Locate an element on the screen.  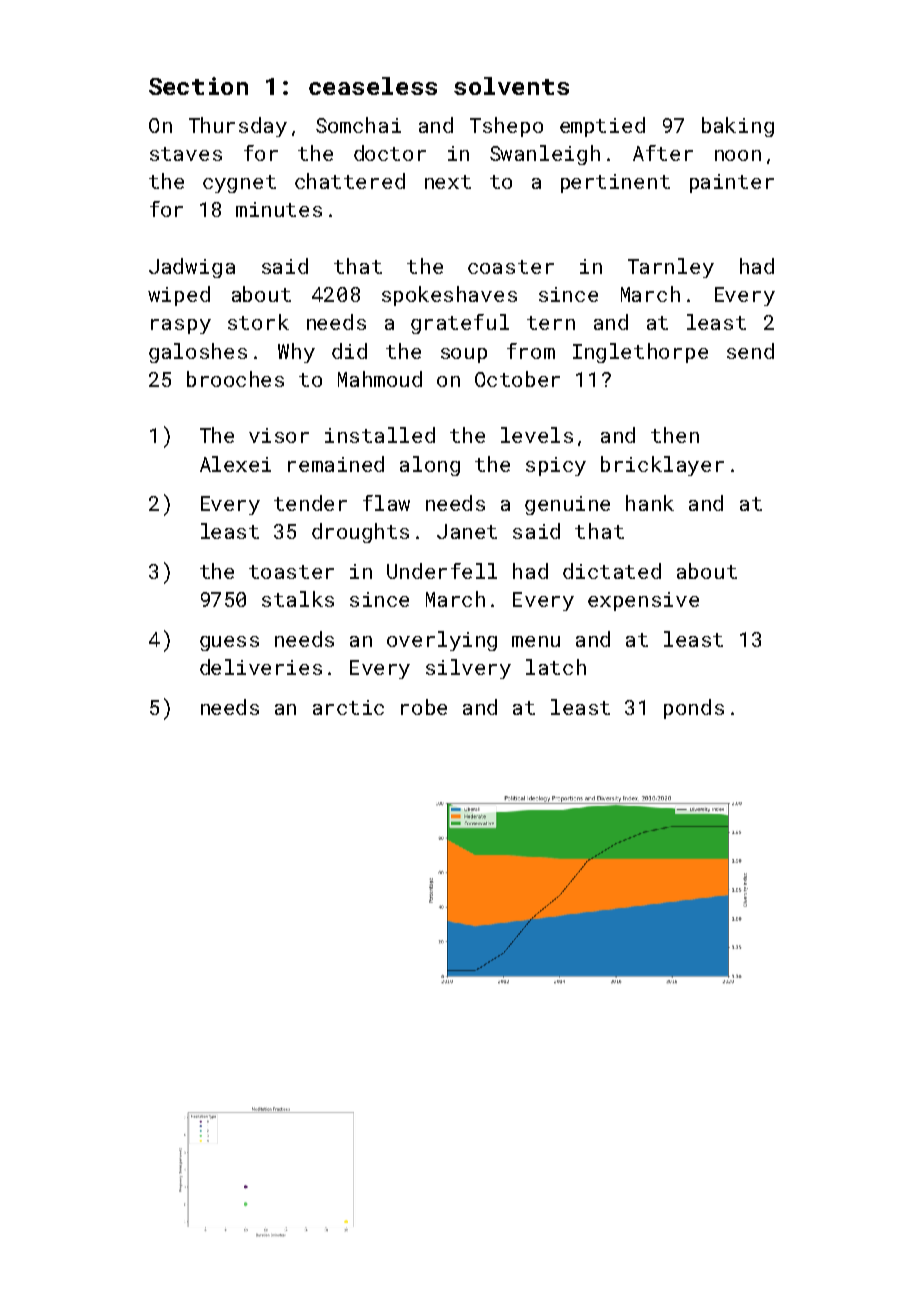
arctic is located at coordinates (348, 707).
